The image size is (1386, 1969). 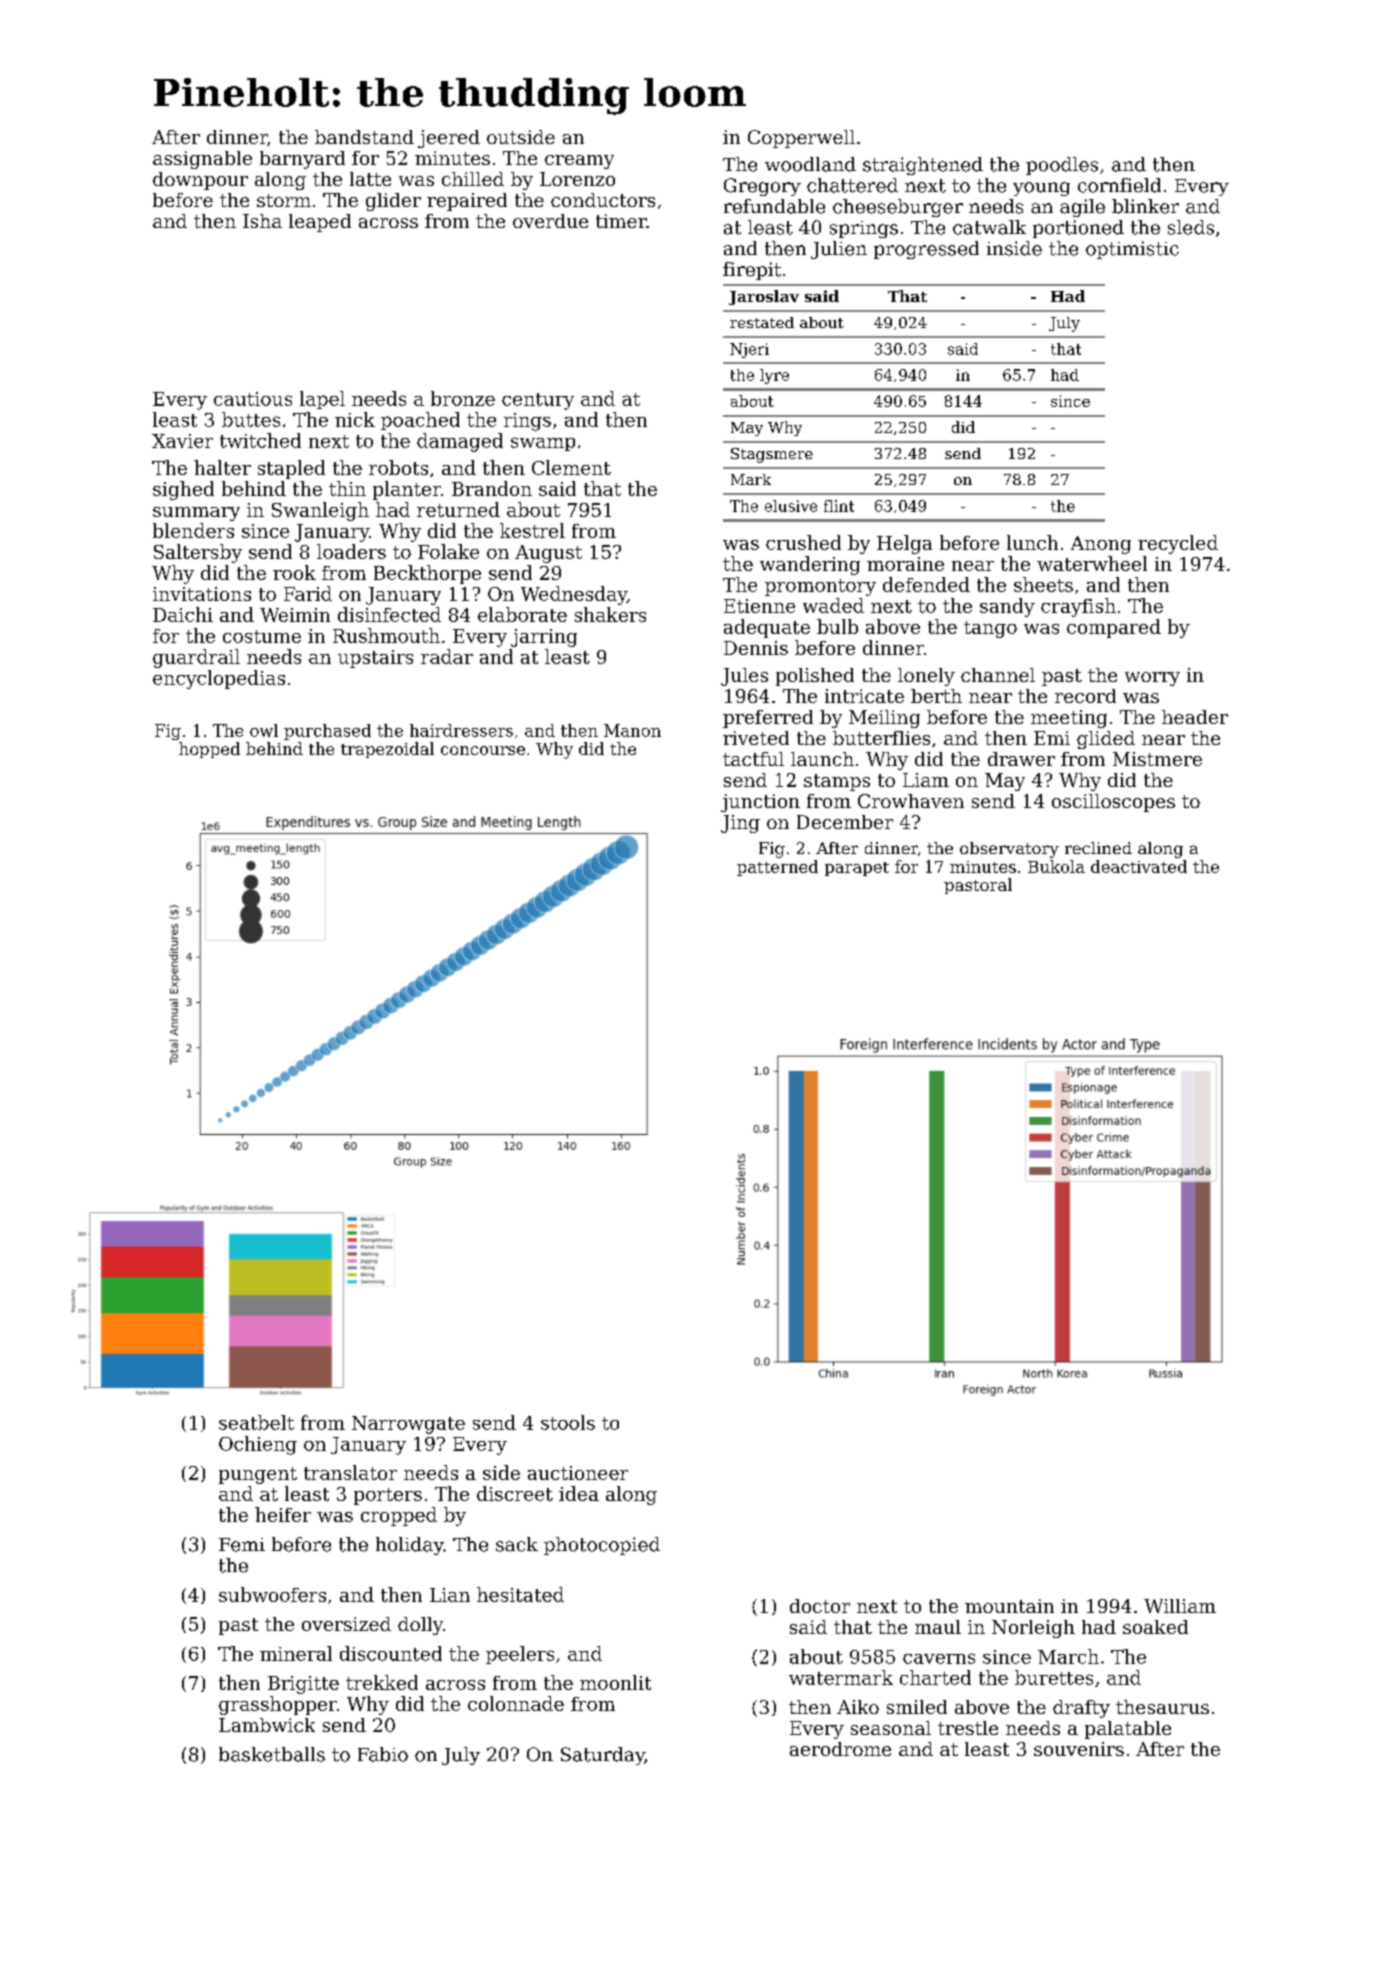 What do you see at coordinates (1195, 717) in the screenshot?
I see `header` at bounding box center [1195, 717].
